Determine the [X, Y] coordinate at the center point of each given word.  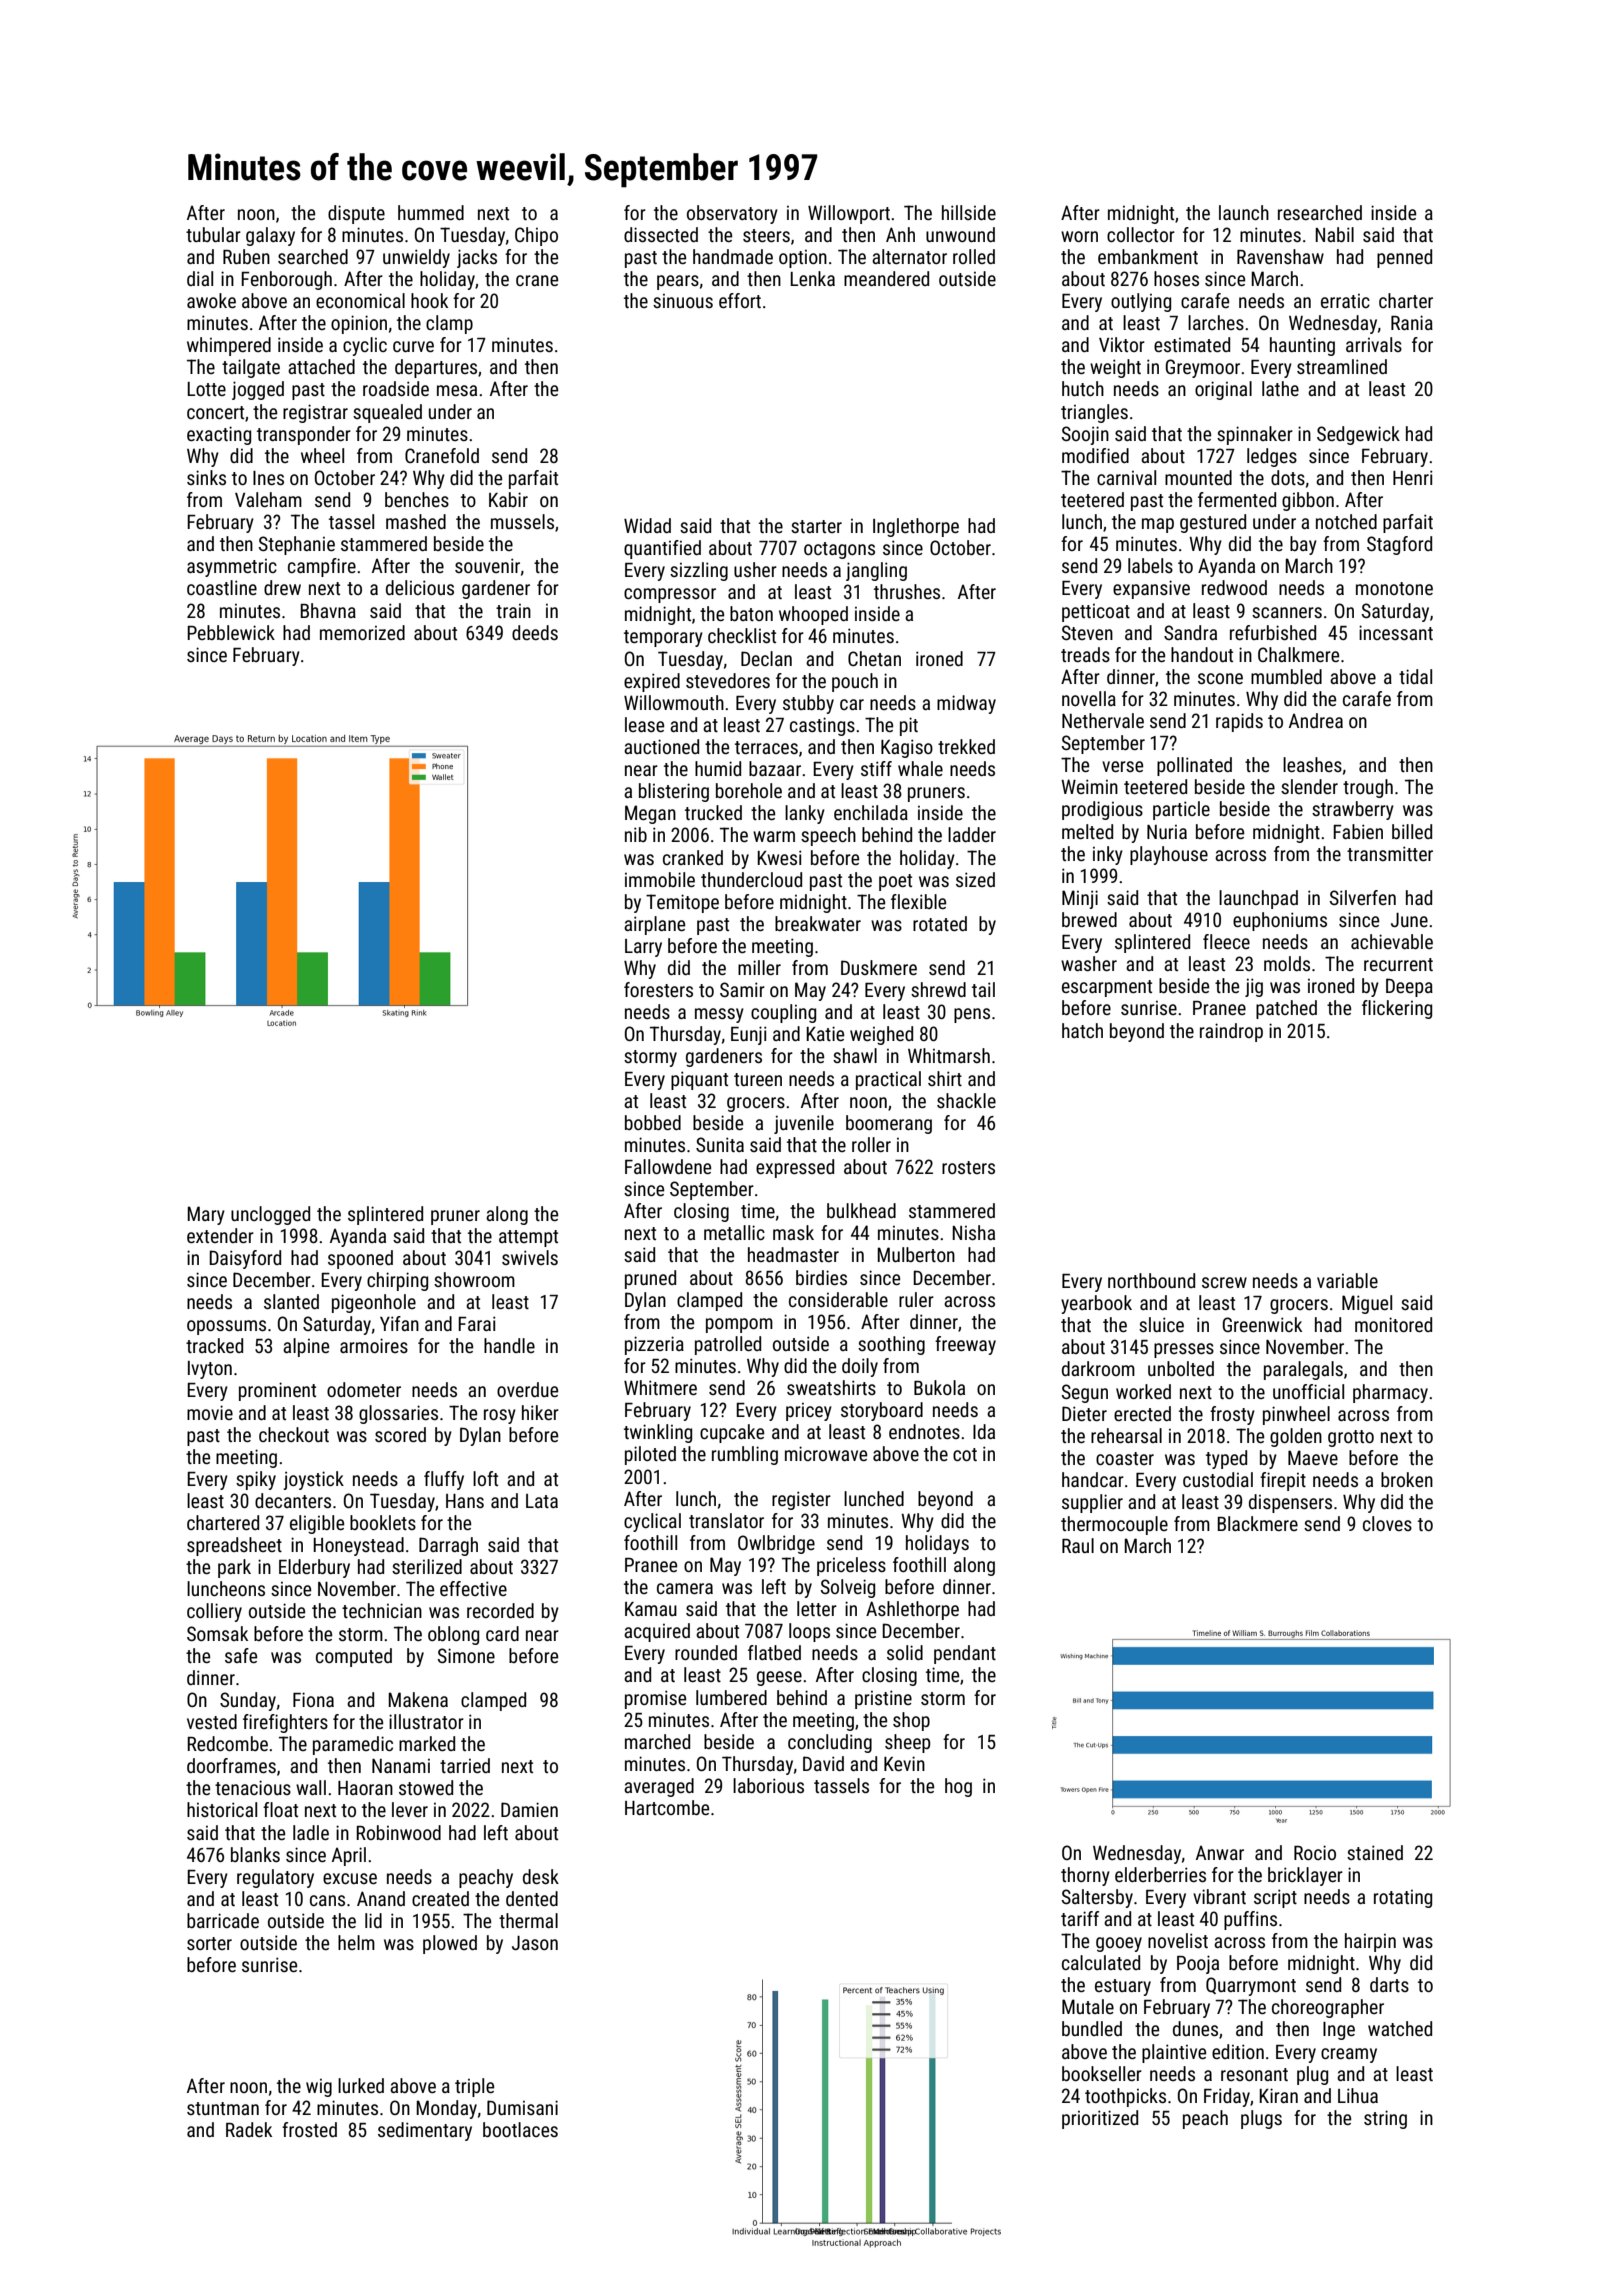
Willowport [849, 214]
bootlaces [520, 2129]
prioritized [1100, 2119]
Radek [249, 2129]
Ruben [246, 256]
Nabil [1334, 234]
